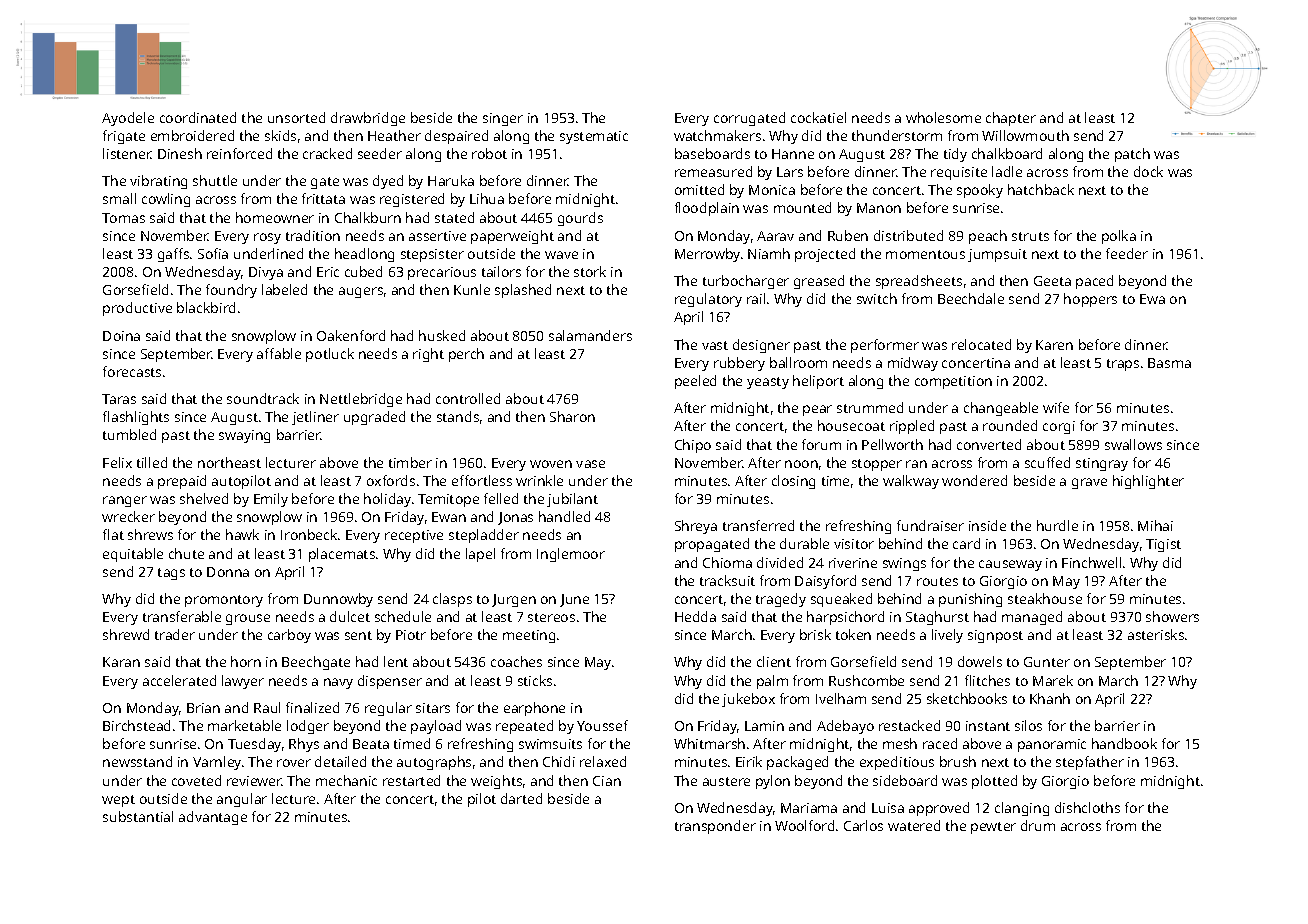 This screenshot has height=924, width=1308. What do you see at coordinates (128, 119) in the screenshot?
I see `Ayodele` at bounding box center [128, 119].
